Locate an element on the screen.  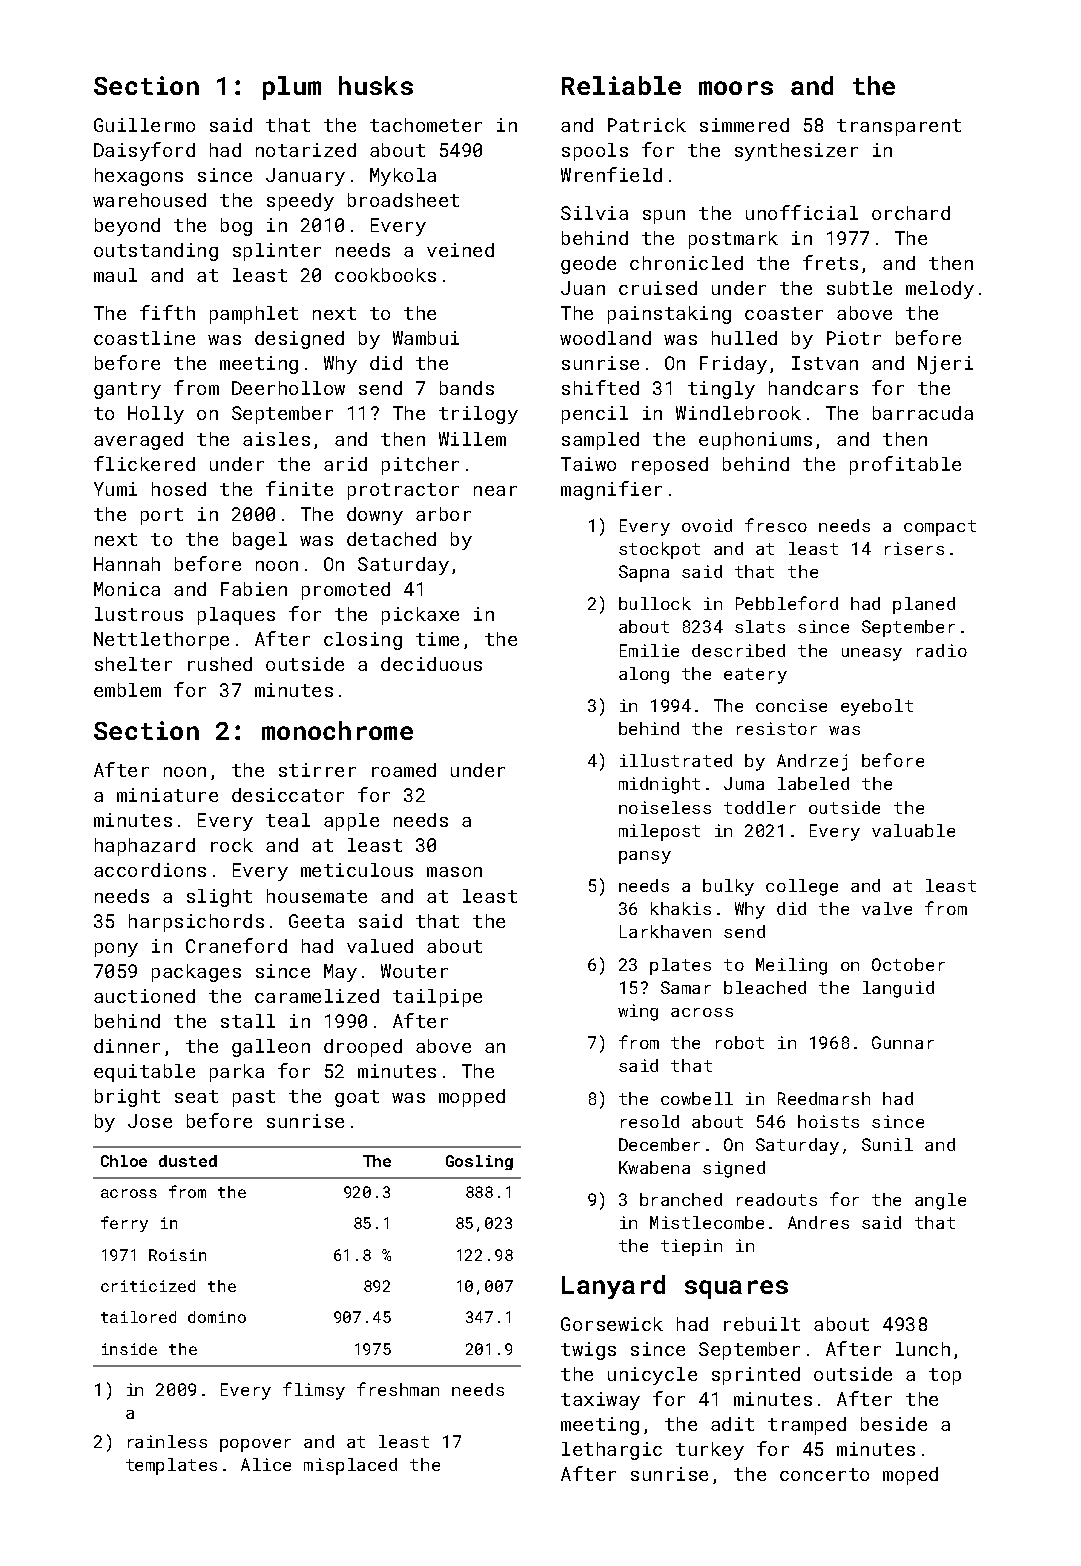
radio is located at coordinates (942, 650).
